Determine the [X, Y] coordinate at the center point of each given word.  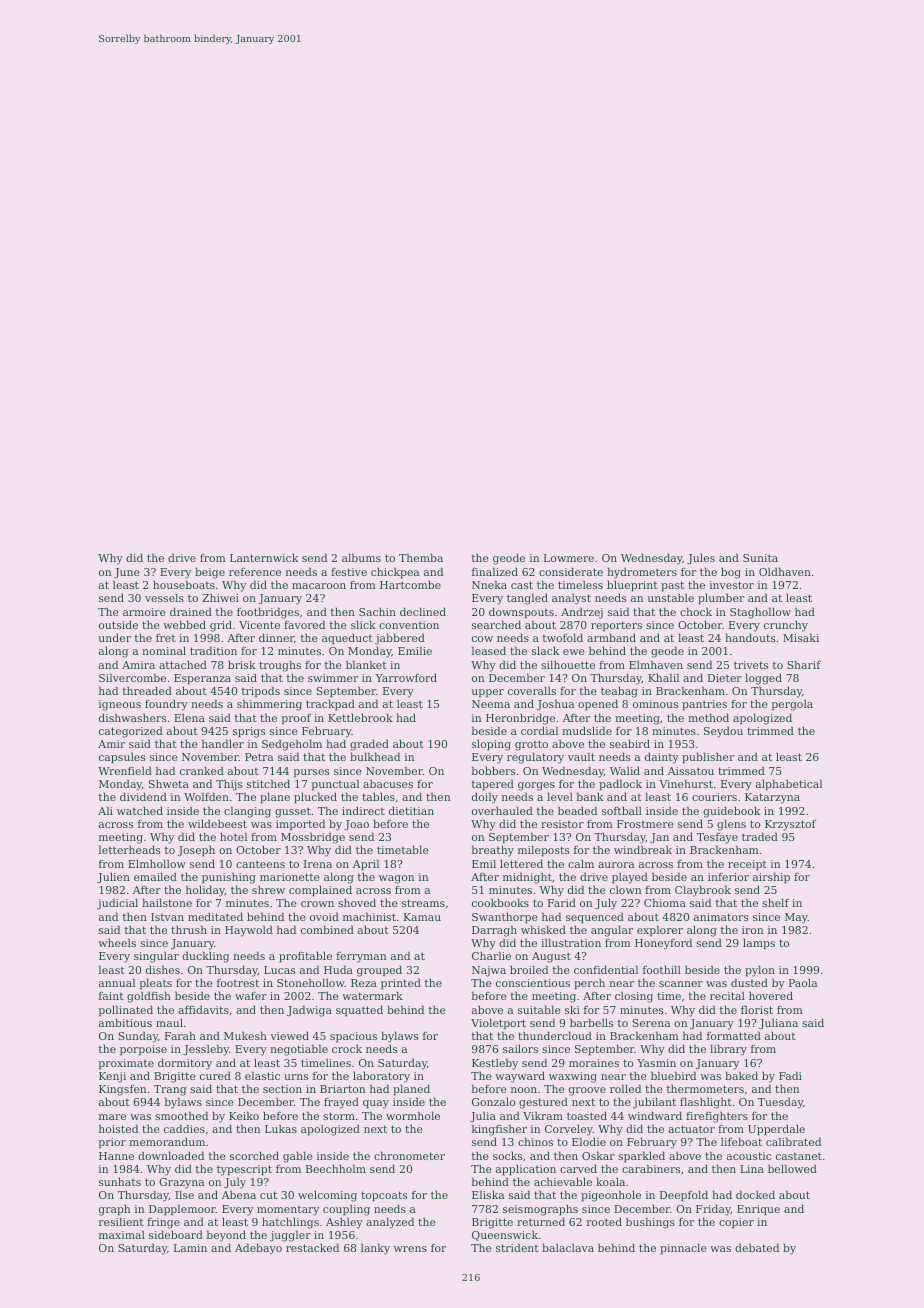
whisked [543, 929]
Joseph [196, 851]
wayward [520, 1077]
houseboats [184, 584]
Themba [421, 557]
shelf [775, 902]
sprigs [249, 732]
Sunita [760, 558]
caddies [184, 1128]
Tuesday [780, 1103]
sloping [491, 745]
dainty [662, 758]
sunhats [120, 1181]
